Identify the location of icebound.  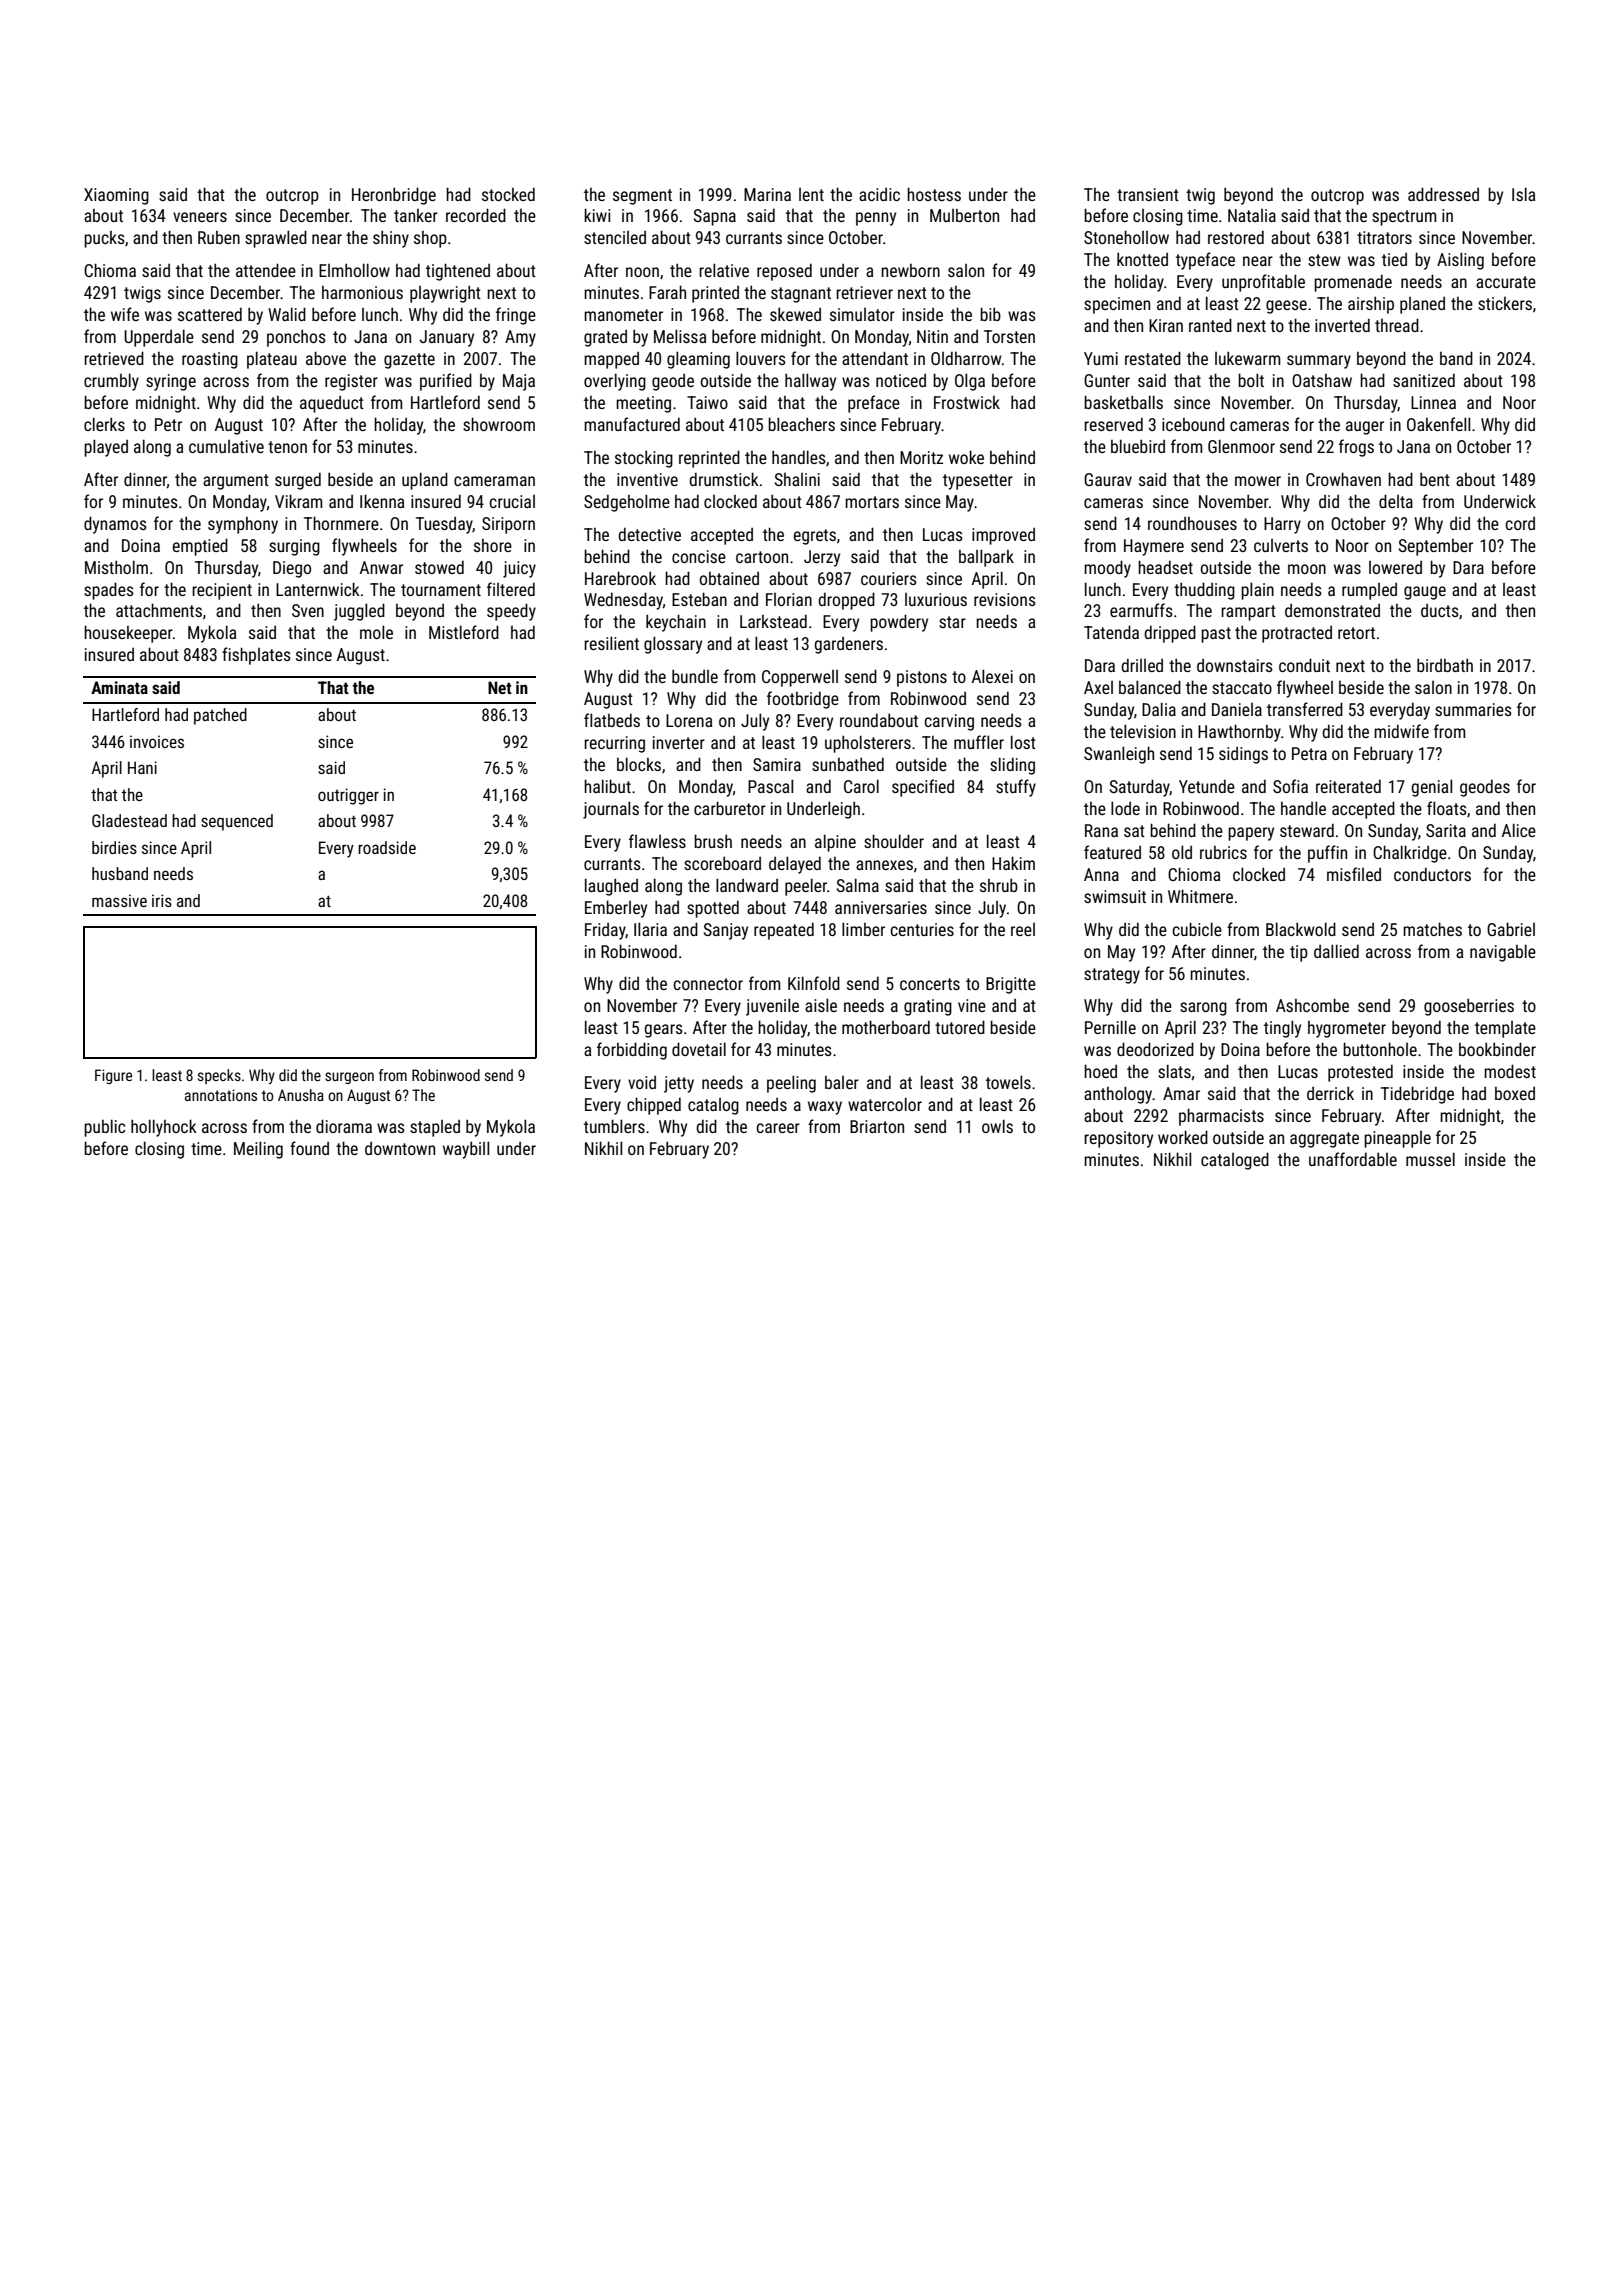
(1193, 424).
